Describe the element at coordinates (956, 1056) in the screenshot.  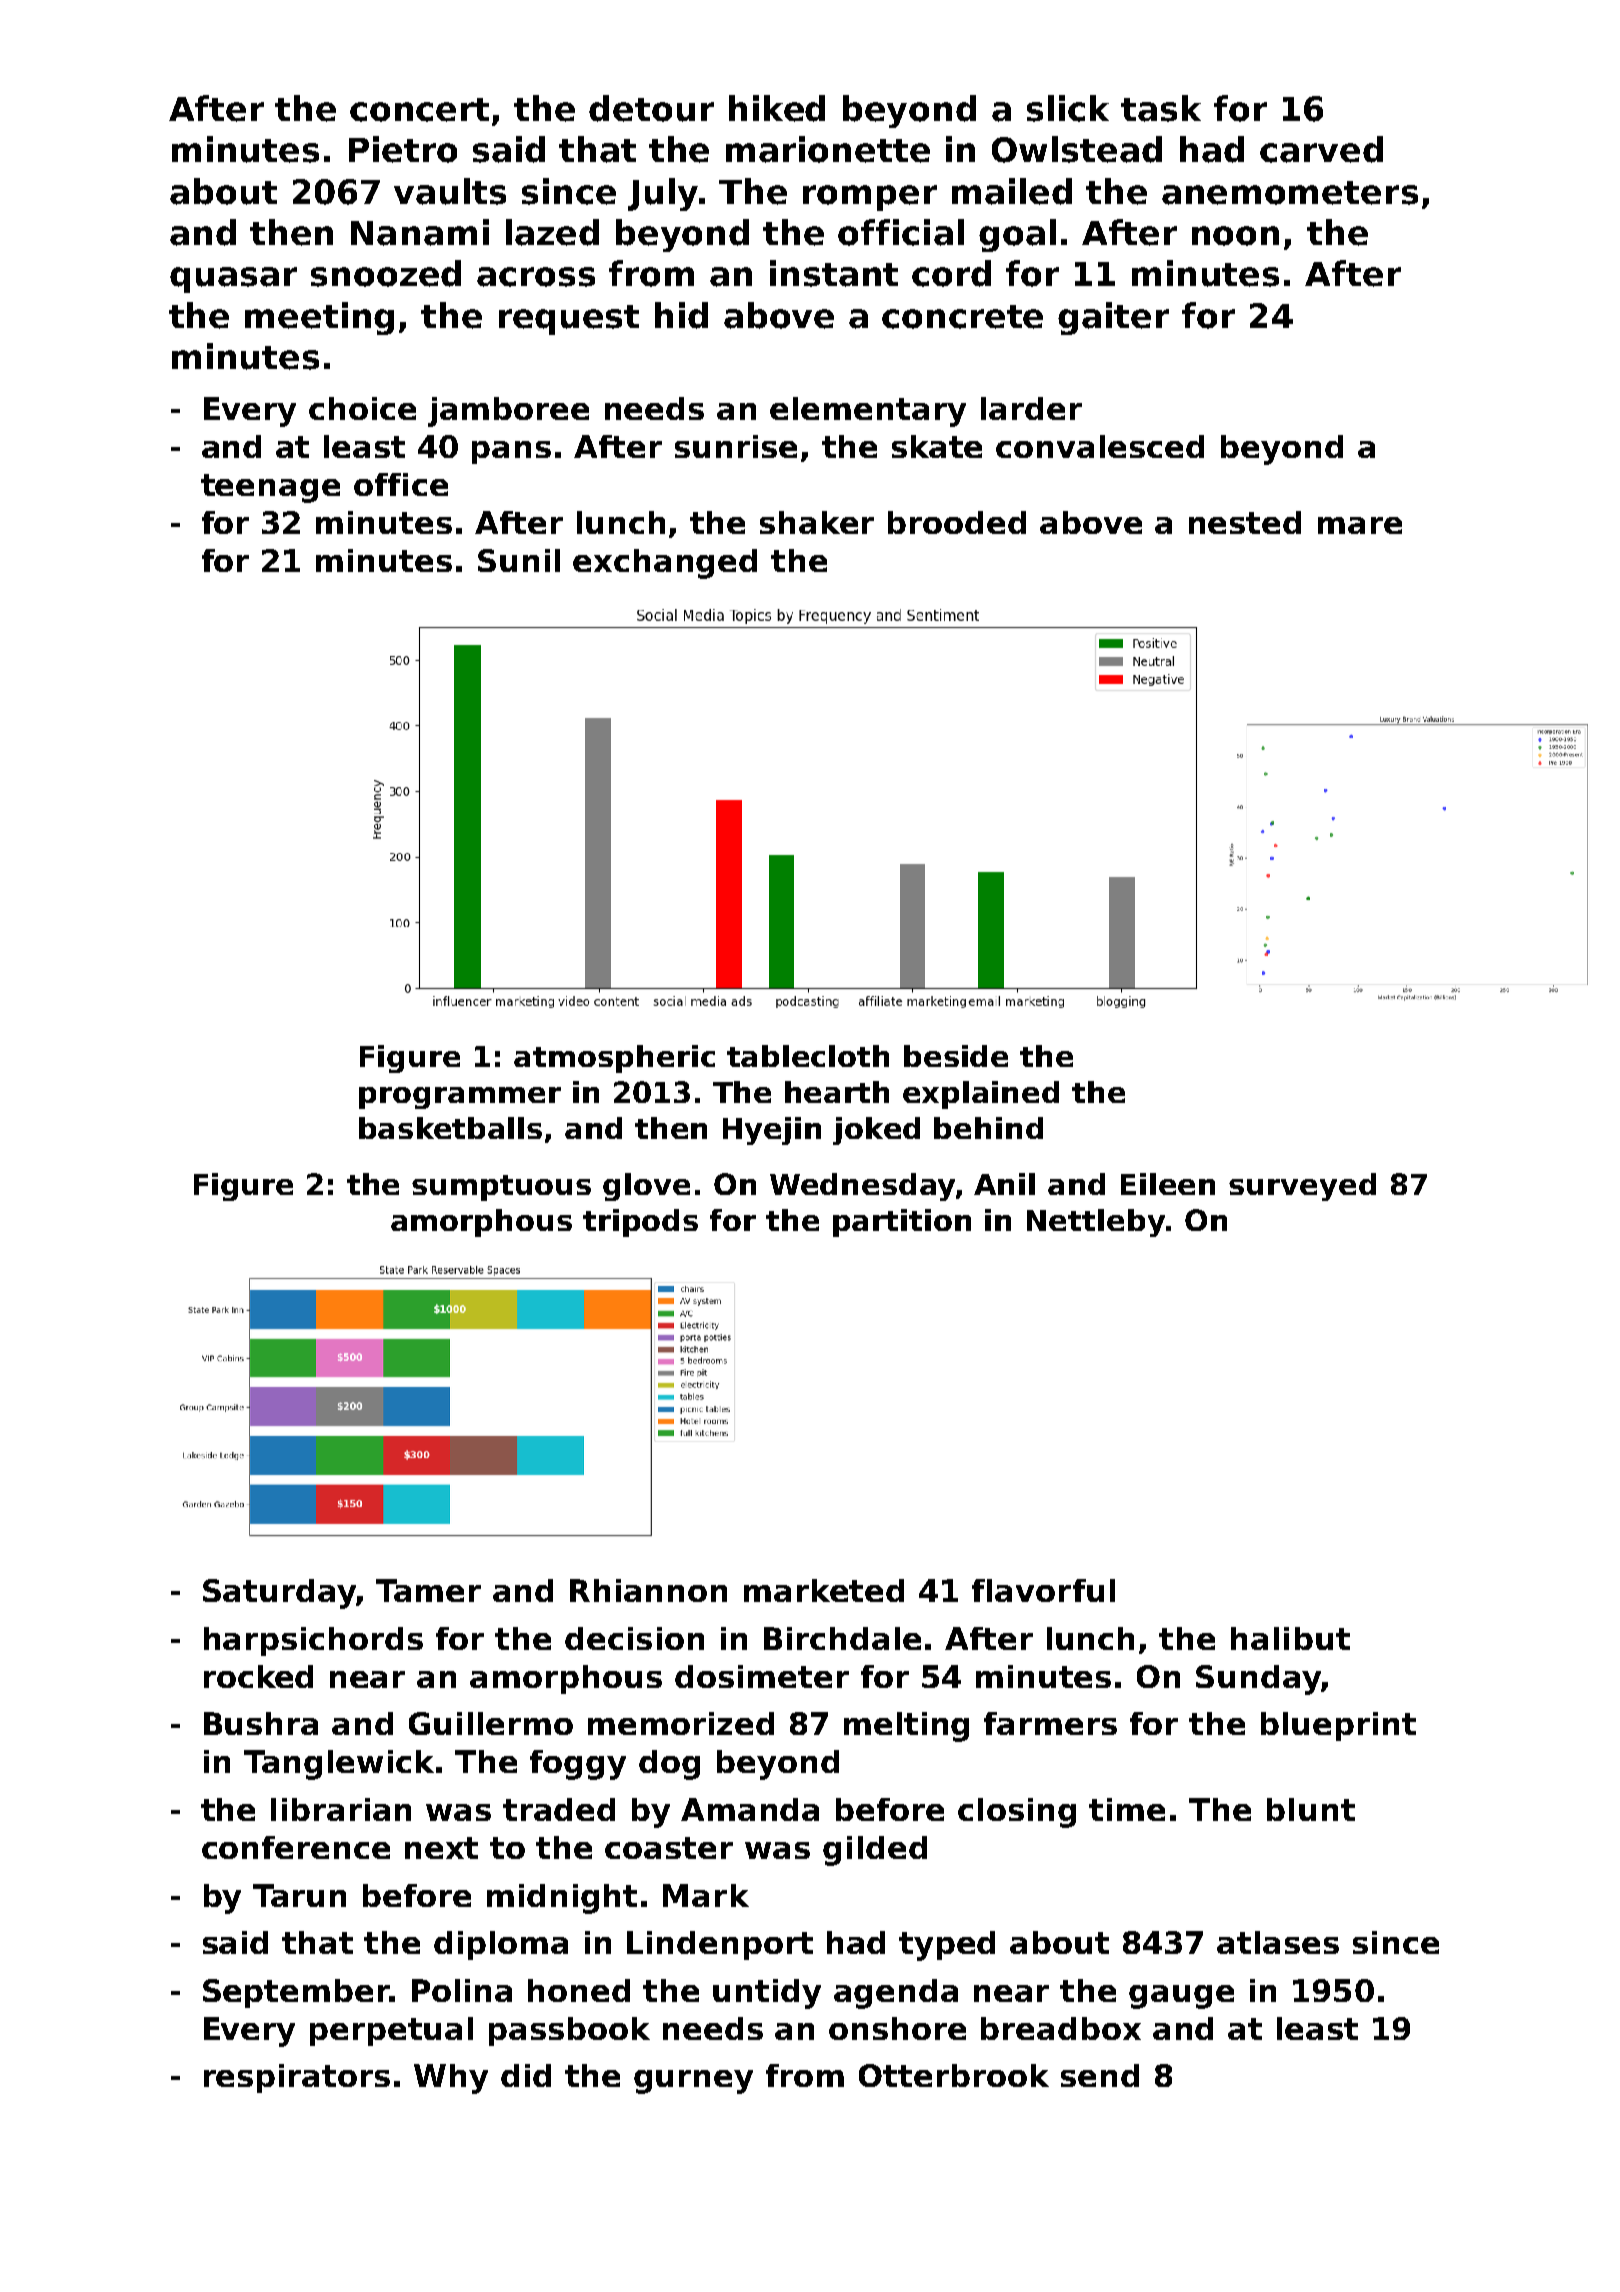
I see `beside` at that location.
